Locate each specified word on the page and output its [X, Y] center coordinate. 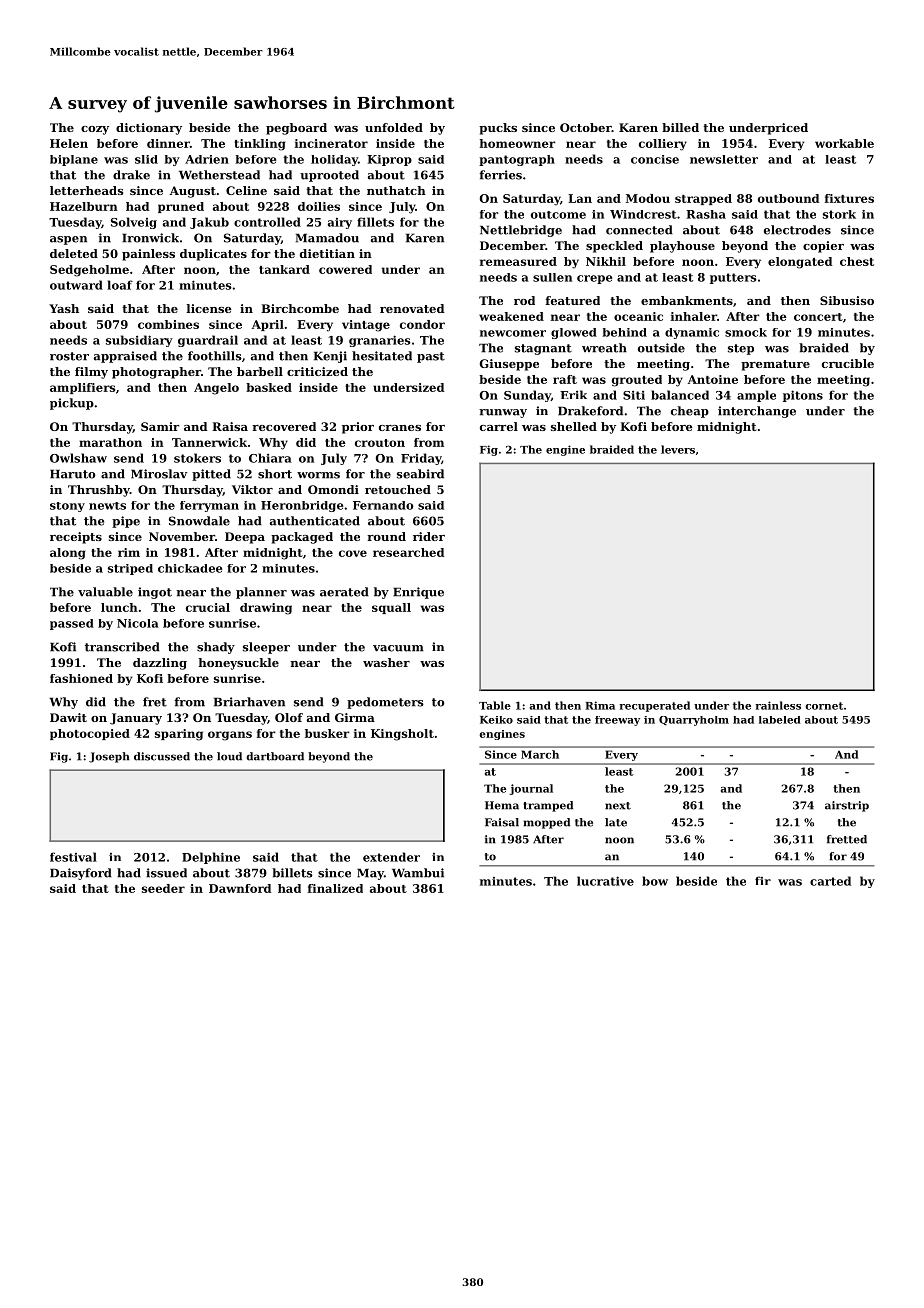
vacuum [398, 648]
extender [391, 857]
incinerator [331, 143]
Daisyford [81, 874]
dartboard [275, 756]
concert [818, 317]
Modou [648, 198]
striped [130, 569]
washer [386, 662]
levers [678, 449]
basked [269, 387]
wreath [604, 348]
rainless [778, 705]
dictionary [149, 129]
